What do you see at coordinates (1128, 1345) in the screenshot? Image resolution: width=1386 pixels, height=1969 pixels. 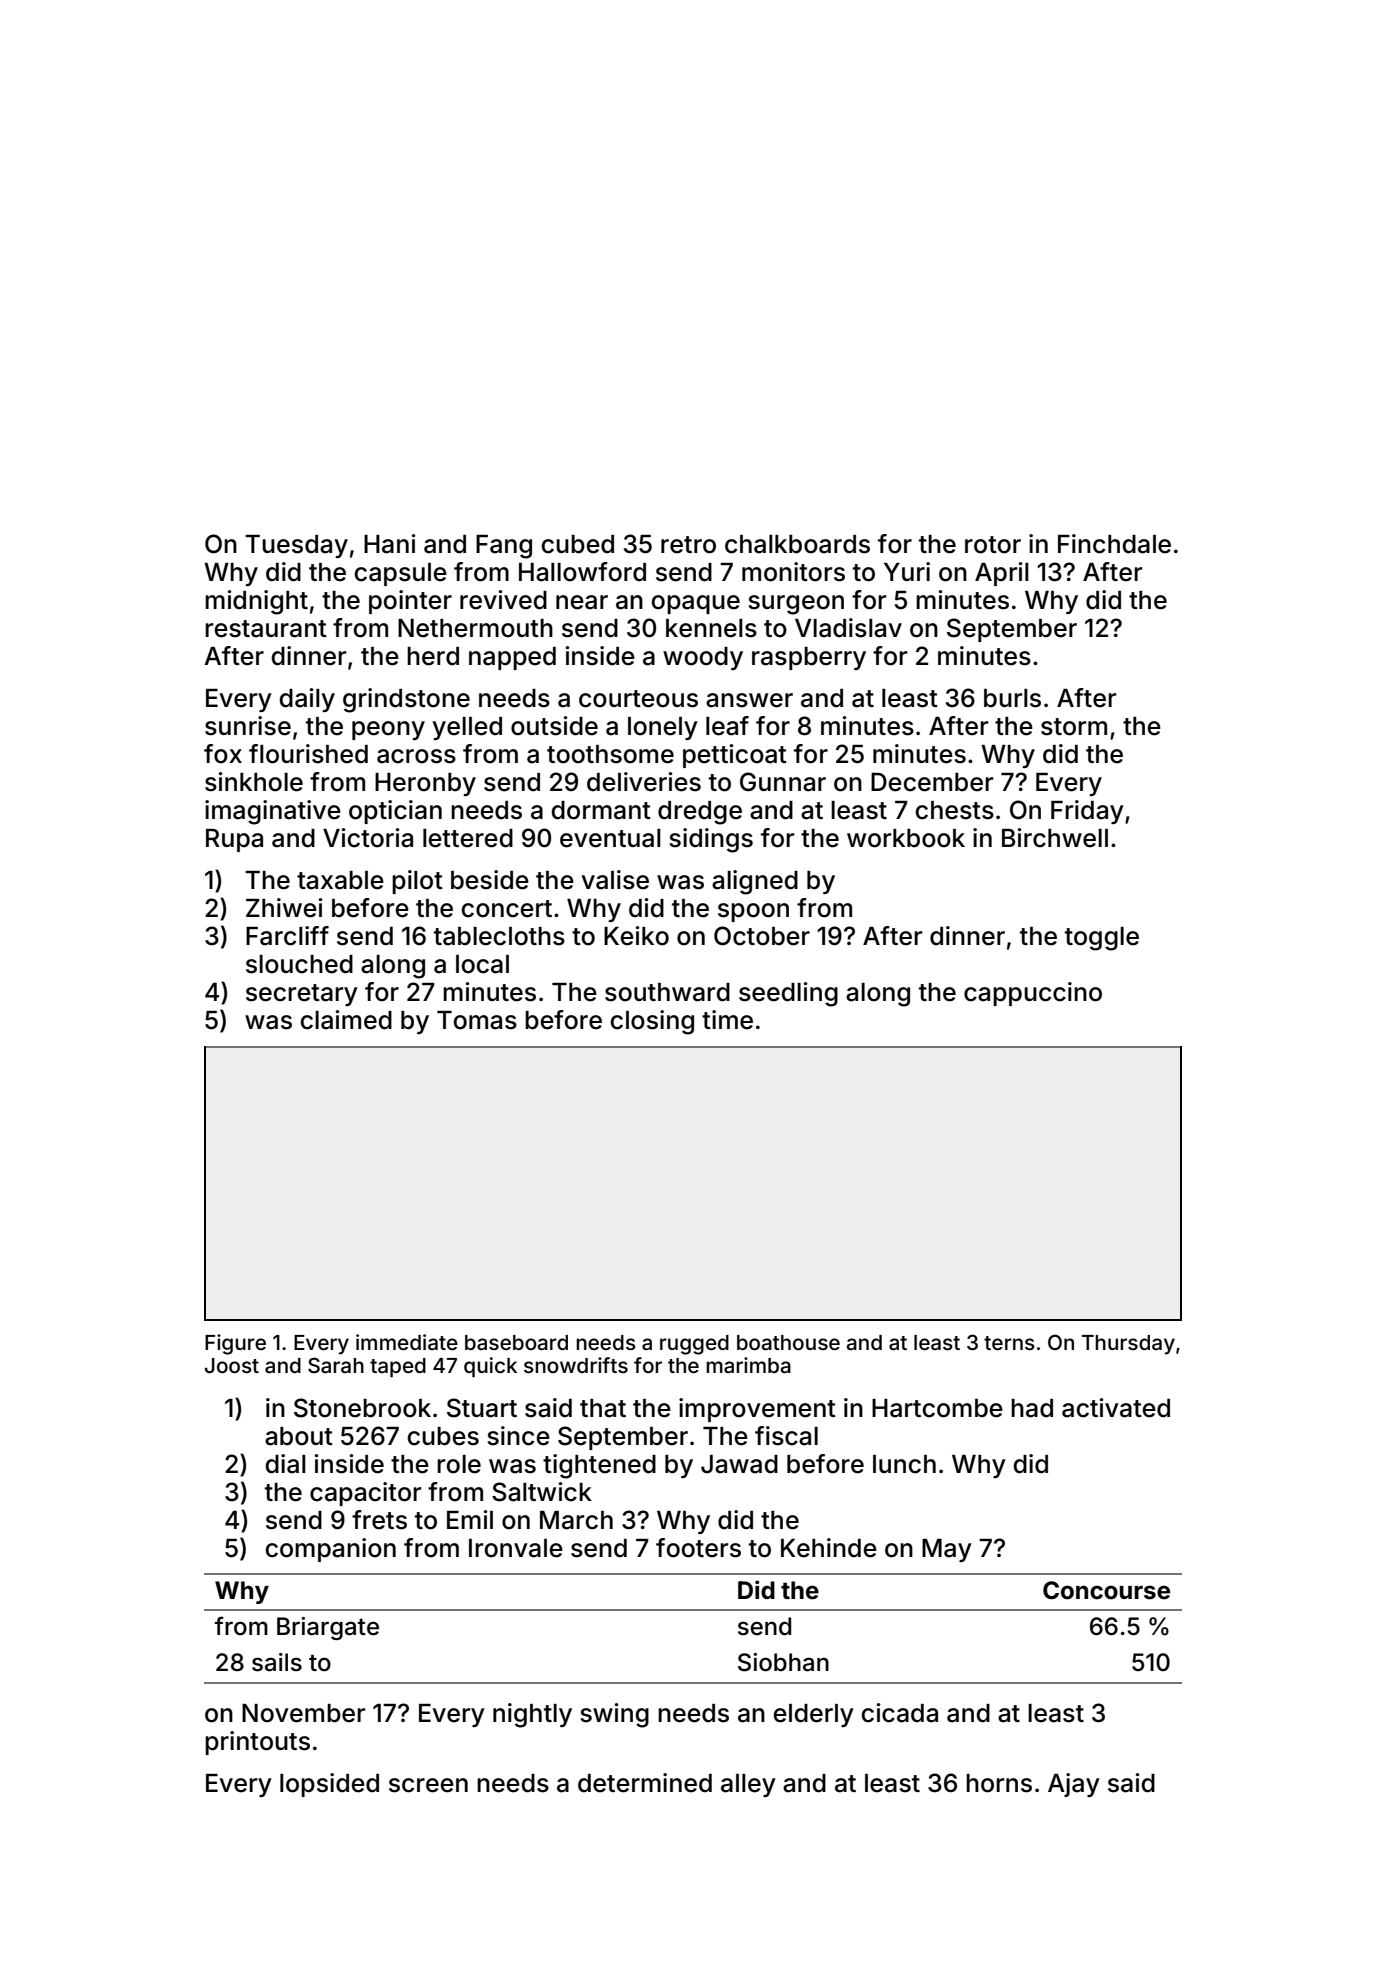 I see `Thursday` at bounding box center [1128, 1345].
